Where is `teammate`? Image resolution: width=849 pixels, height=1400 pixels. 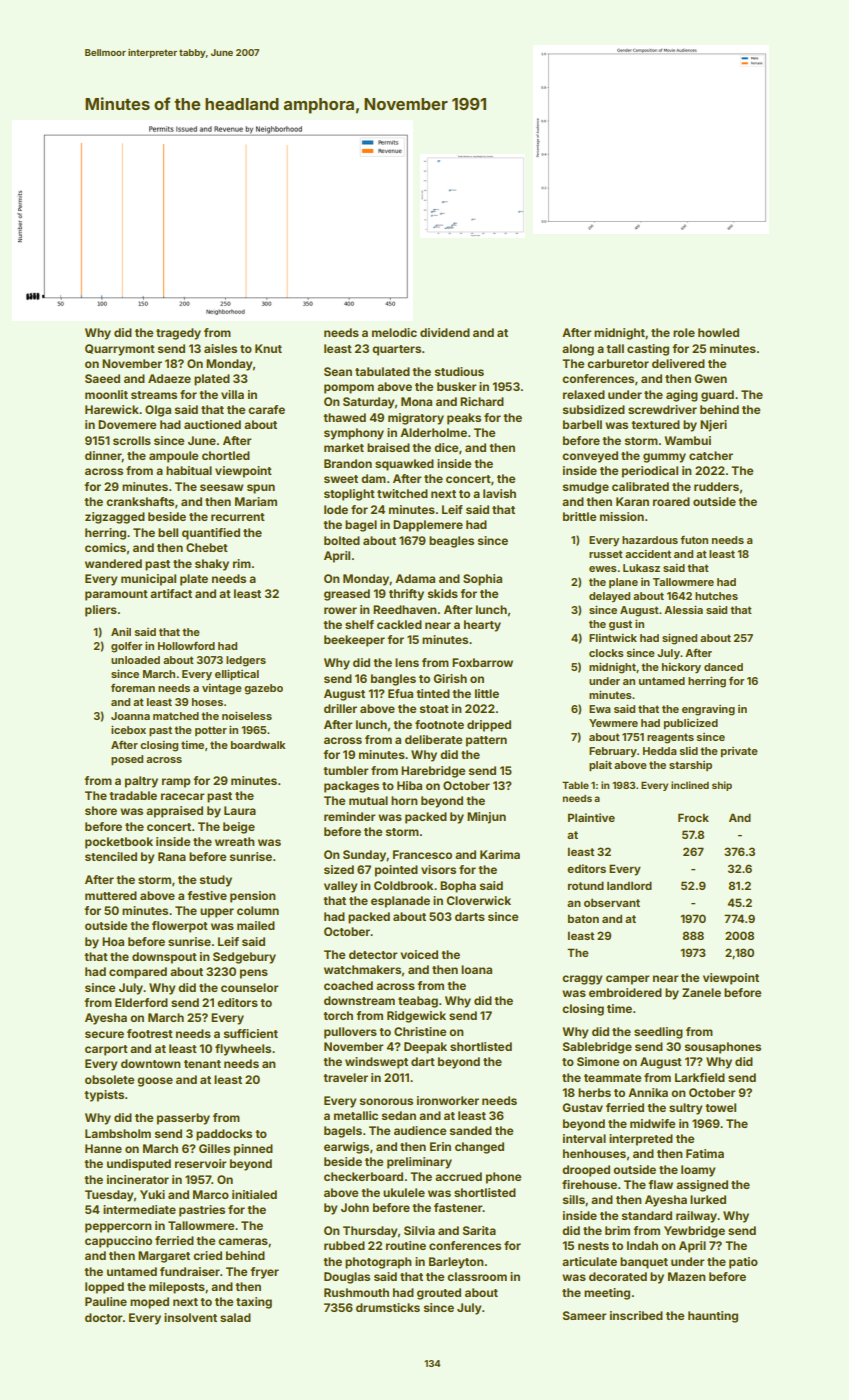
teammate is located at coordinates (612, 1078).
